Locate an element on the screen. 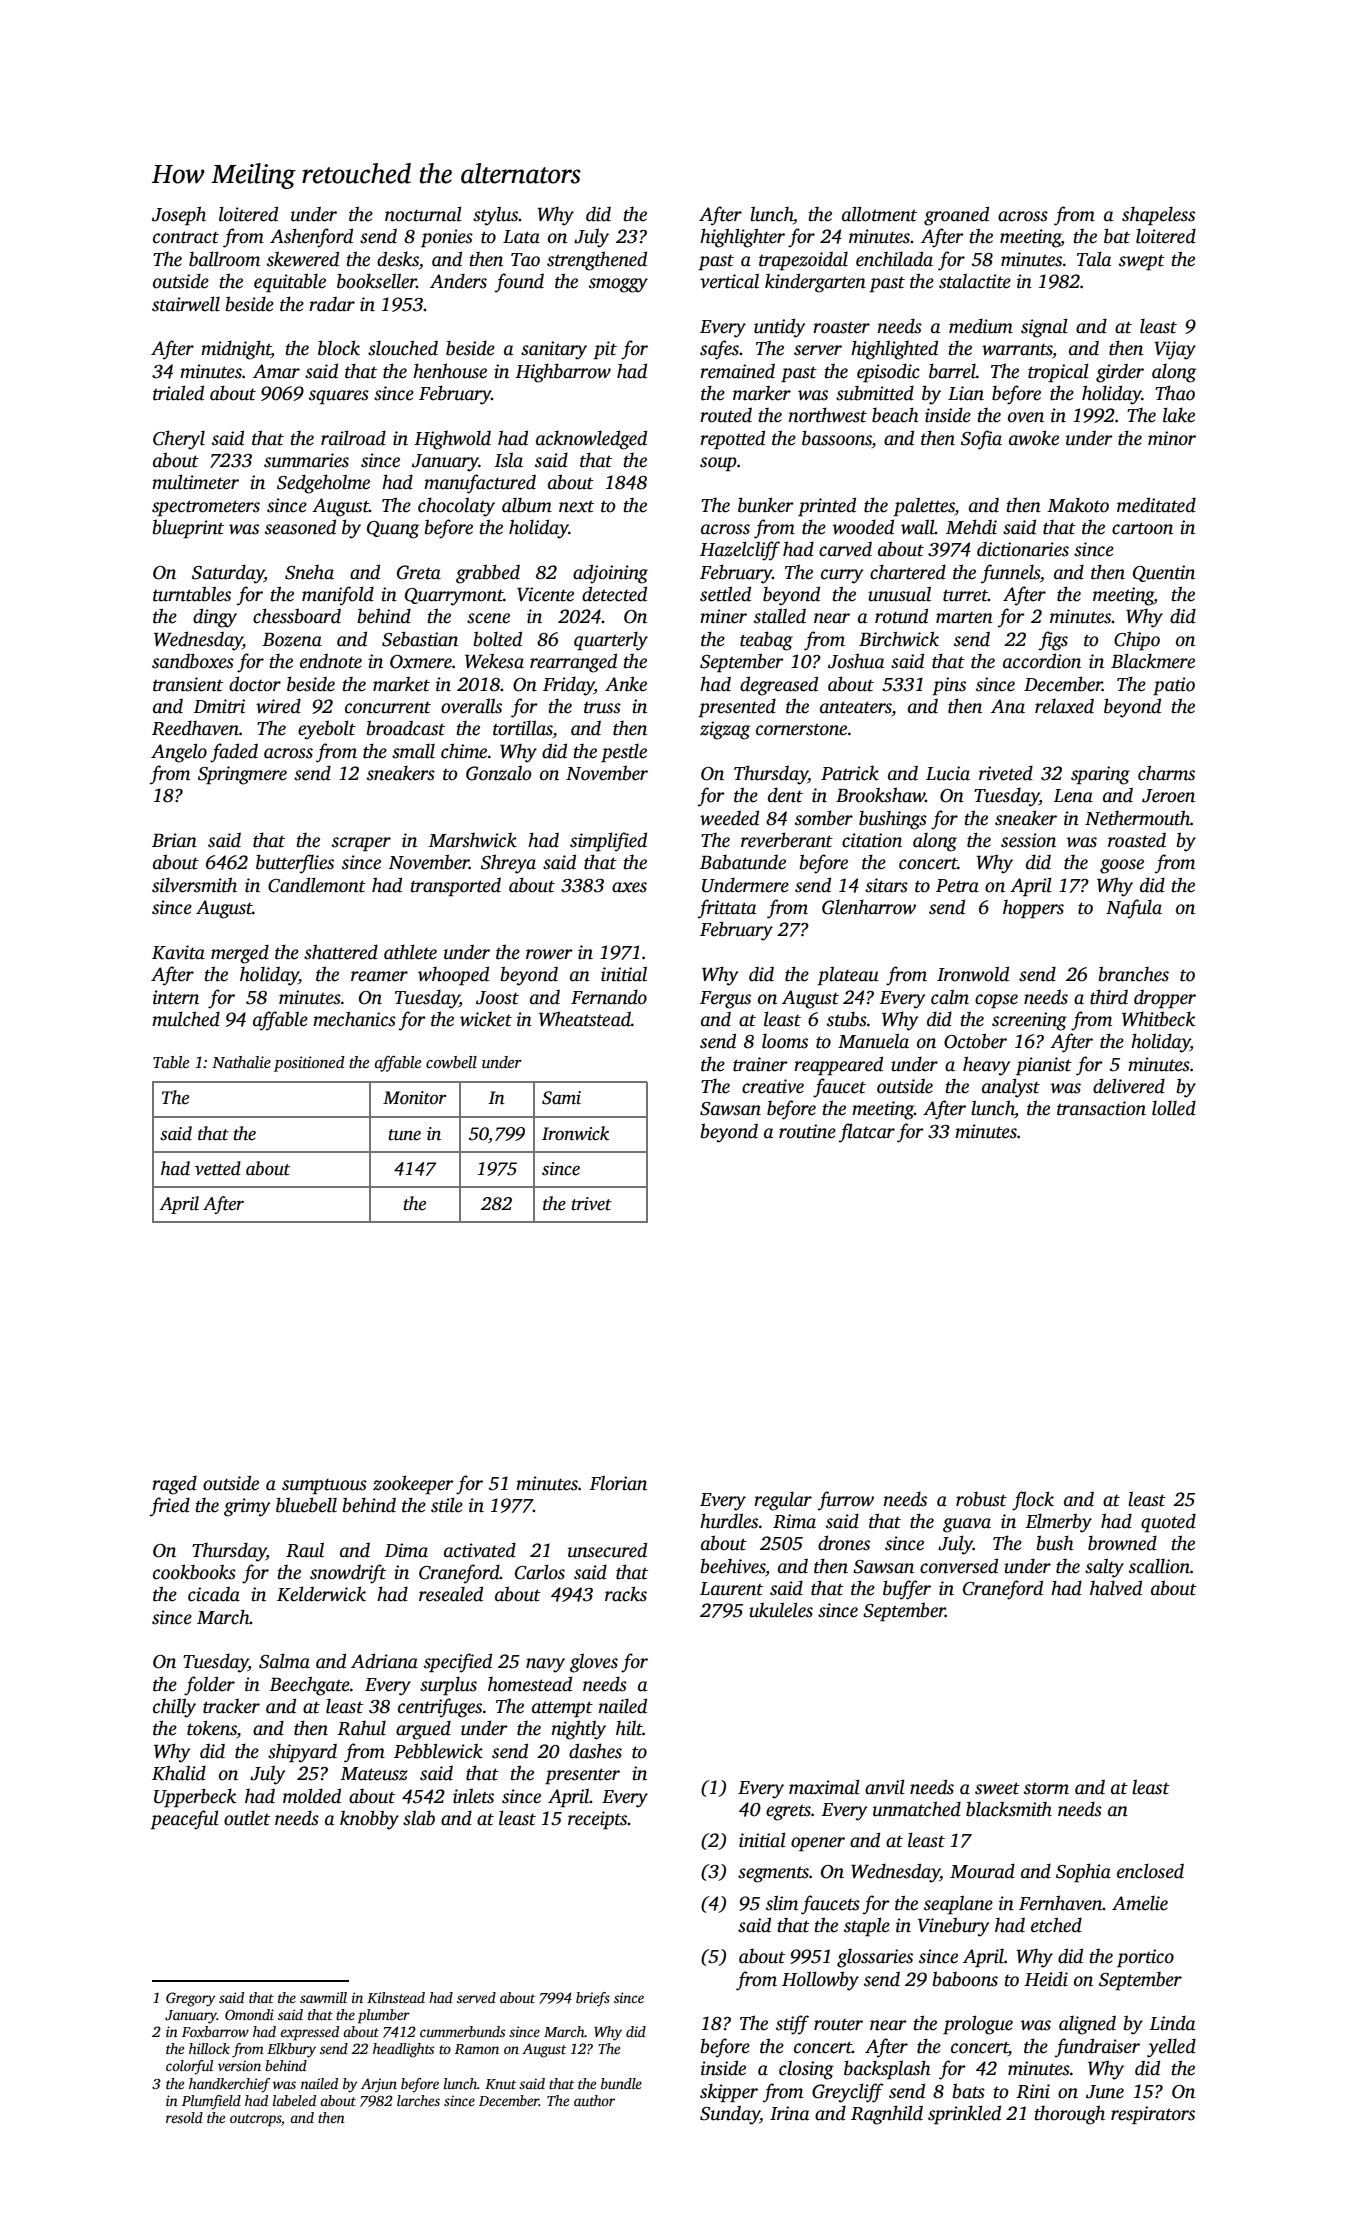 The image size is (1348, 2220). midnight is located at coordinates (236, 350).
